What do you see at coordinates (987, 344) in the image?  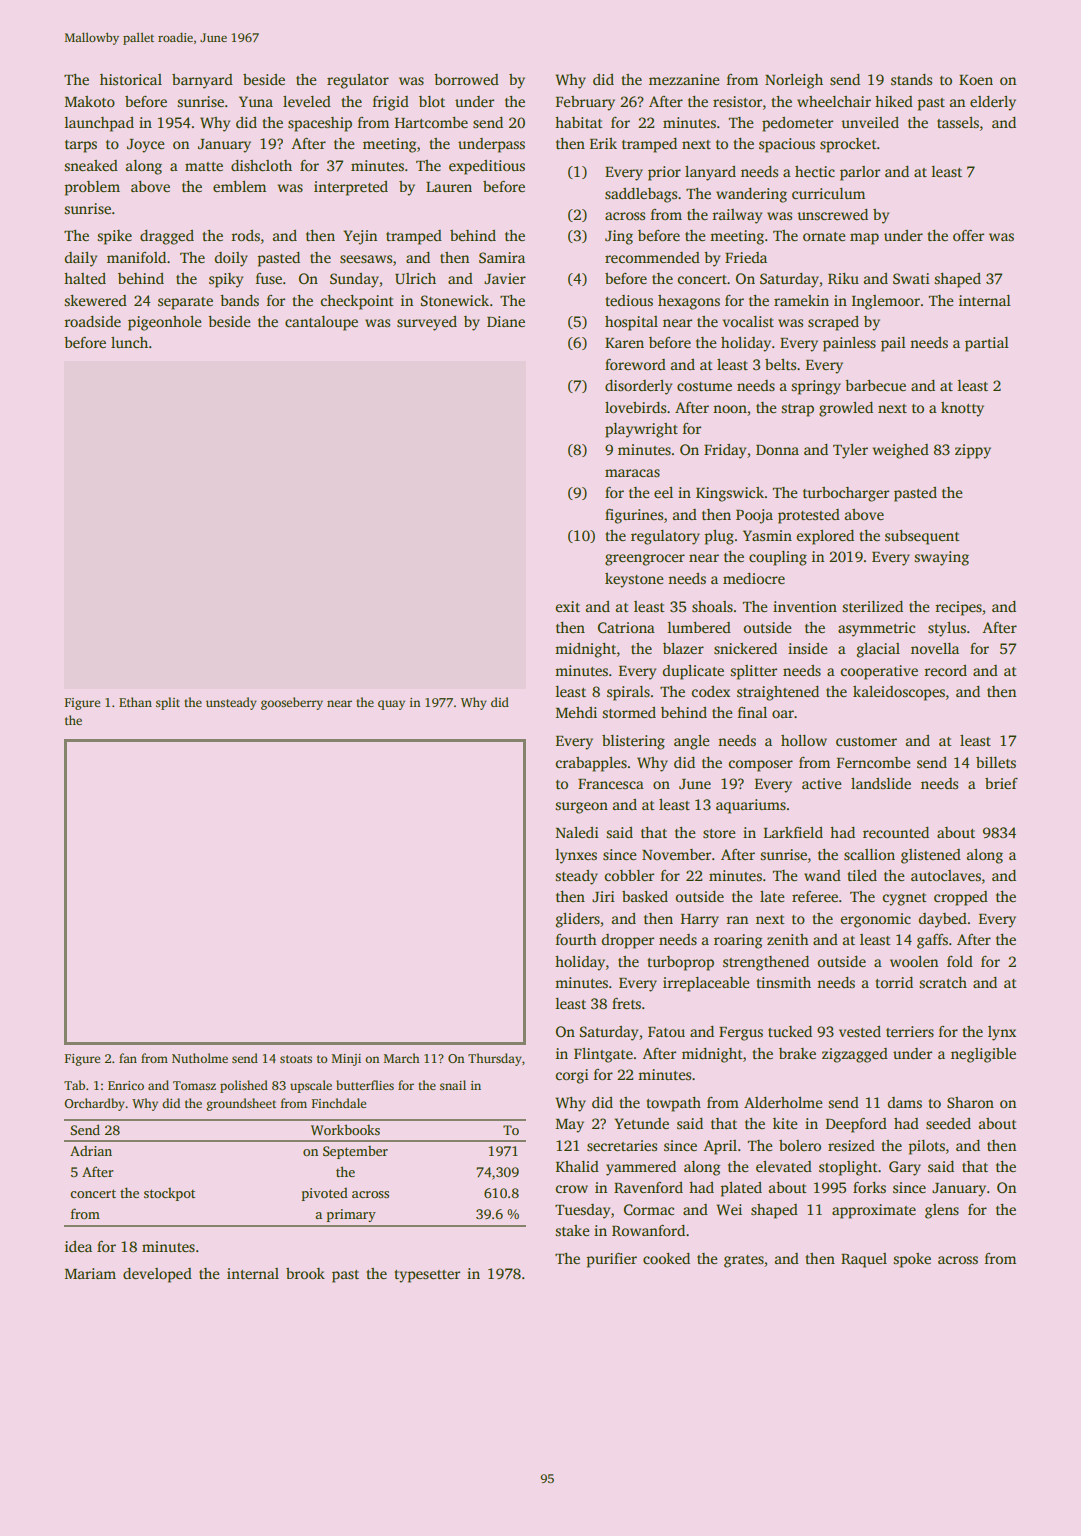 I see `partial` at bounding box center [987, 344].
